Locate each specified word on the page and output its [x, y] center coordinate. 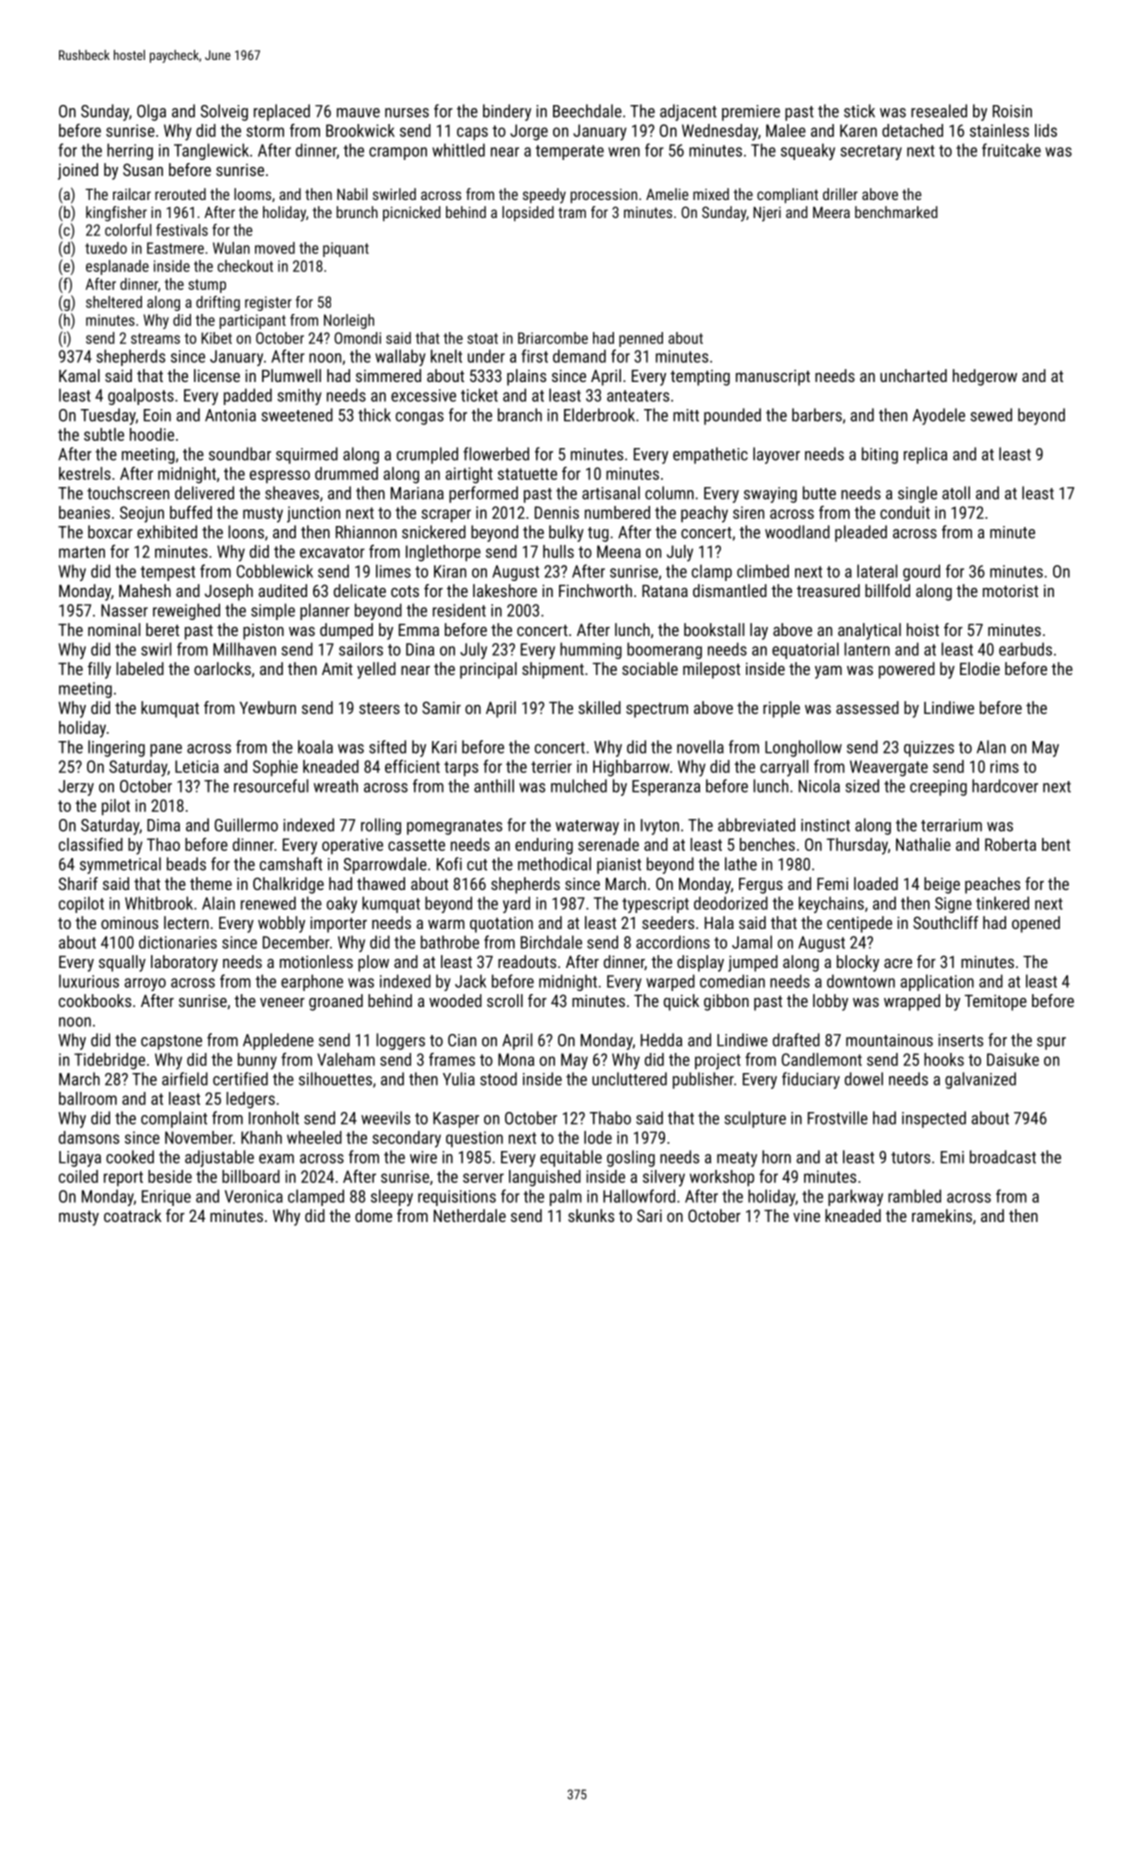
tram [572, 212]
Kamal [79, 375]
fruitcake [1011, 150]
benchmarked [896, 212]
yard [516, 904]
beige [942, 885]
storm [265, 131]
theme [211, 883]
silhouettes [335, 1079]
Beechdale [587, 111]
